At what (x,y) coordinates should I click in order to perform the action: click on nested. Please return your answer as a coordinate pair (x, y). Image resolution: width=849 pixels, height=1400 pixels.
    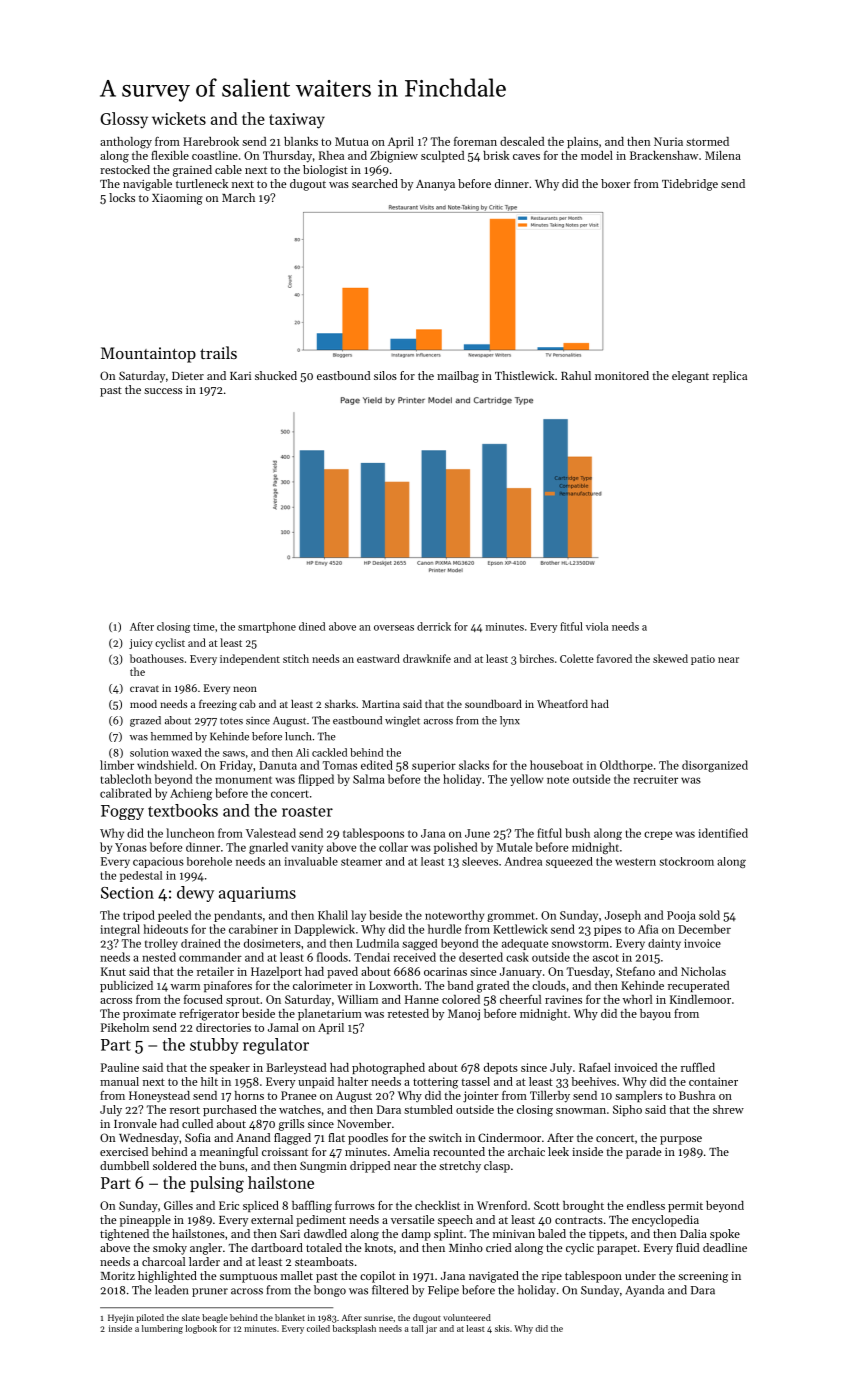
    Looking at the image, I should click on (159, 957).
